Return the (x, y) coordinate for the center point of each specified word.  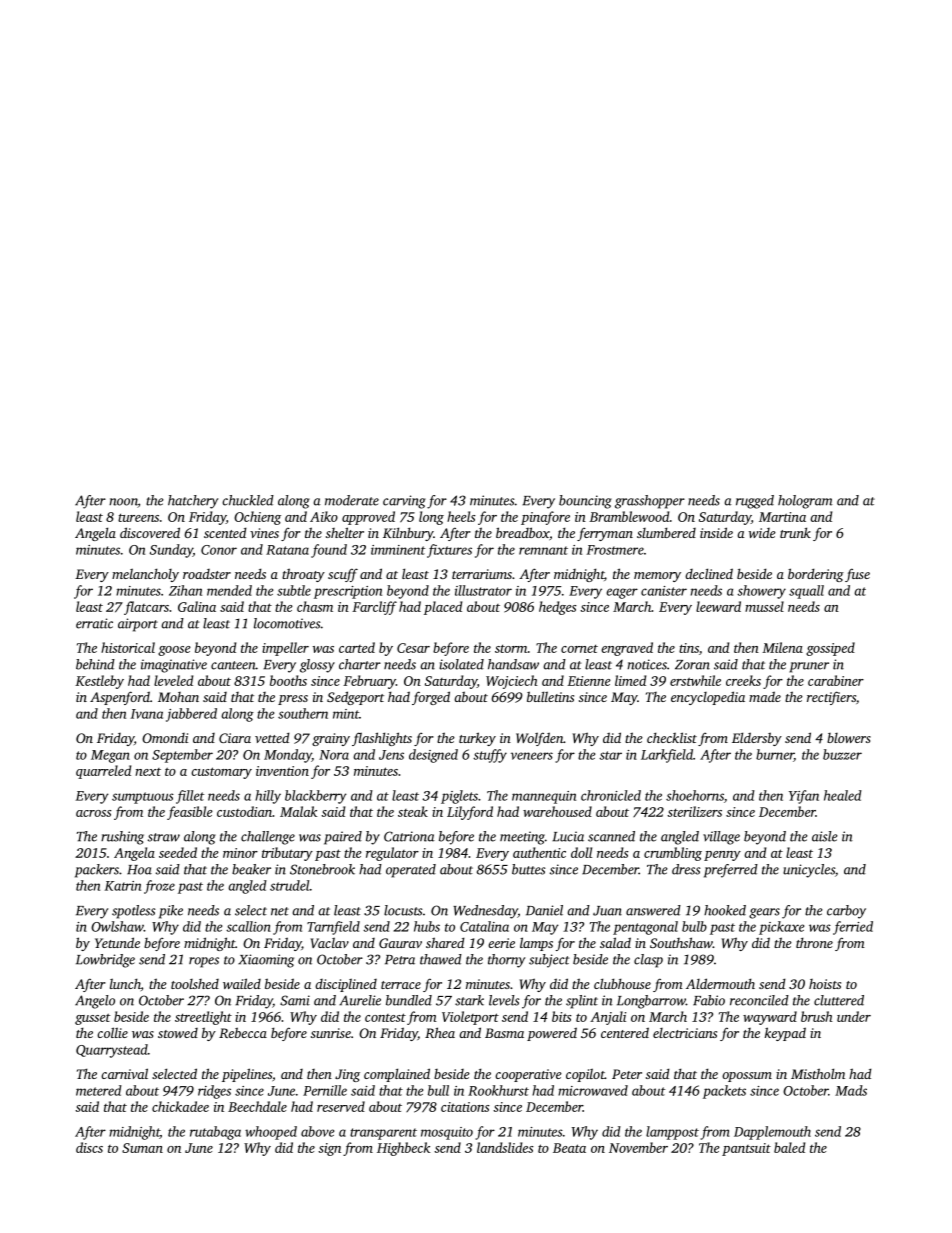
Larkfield (667, 756)
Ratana (287, 550)
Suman (142, 1148)
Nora (334, 755)
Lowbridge (105, 961)
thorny (506, 961)
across (94, 813)
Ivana (147, 714)
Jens (391, 755)
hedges (558, 608)
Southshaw (681, 942)
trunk (795, 532)
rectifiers (831, 698)
